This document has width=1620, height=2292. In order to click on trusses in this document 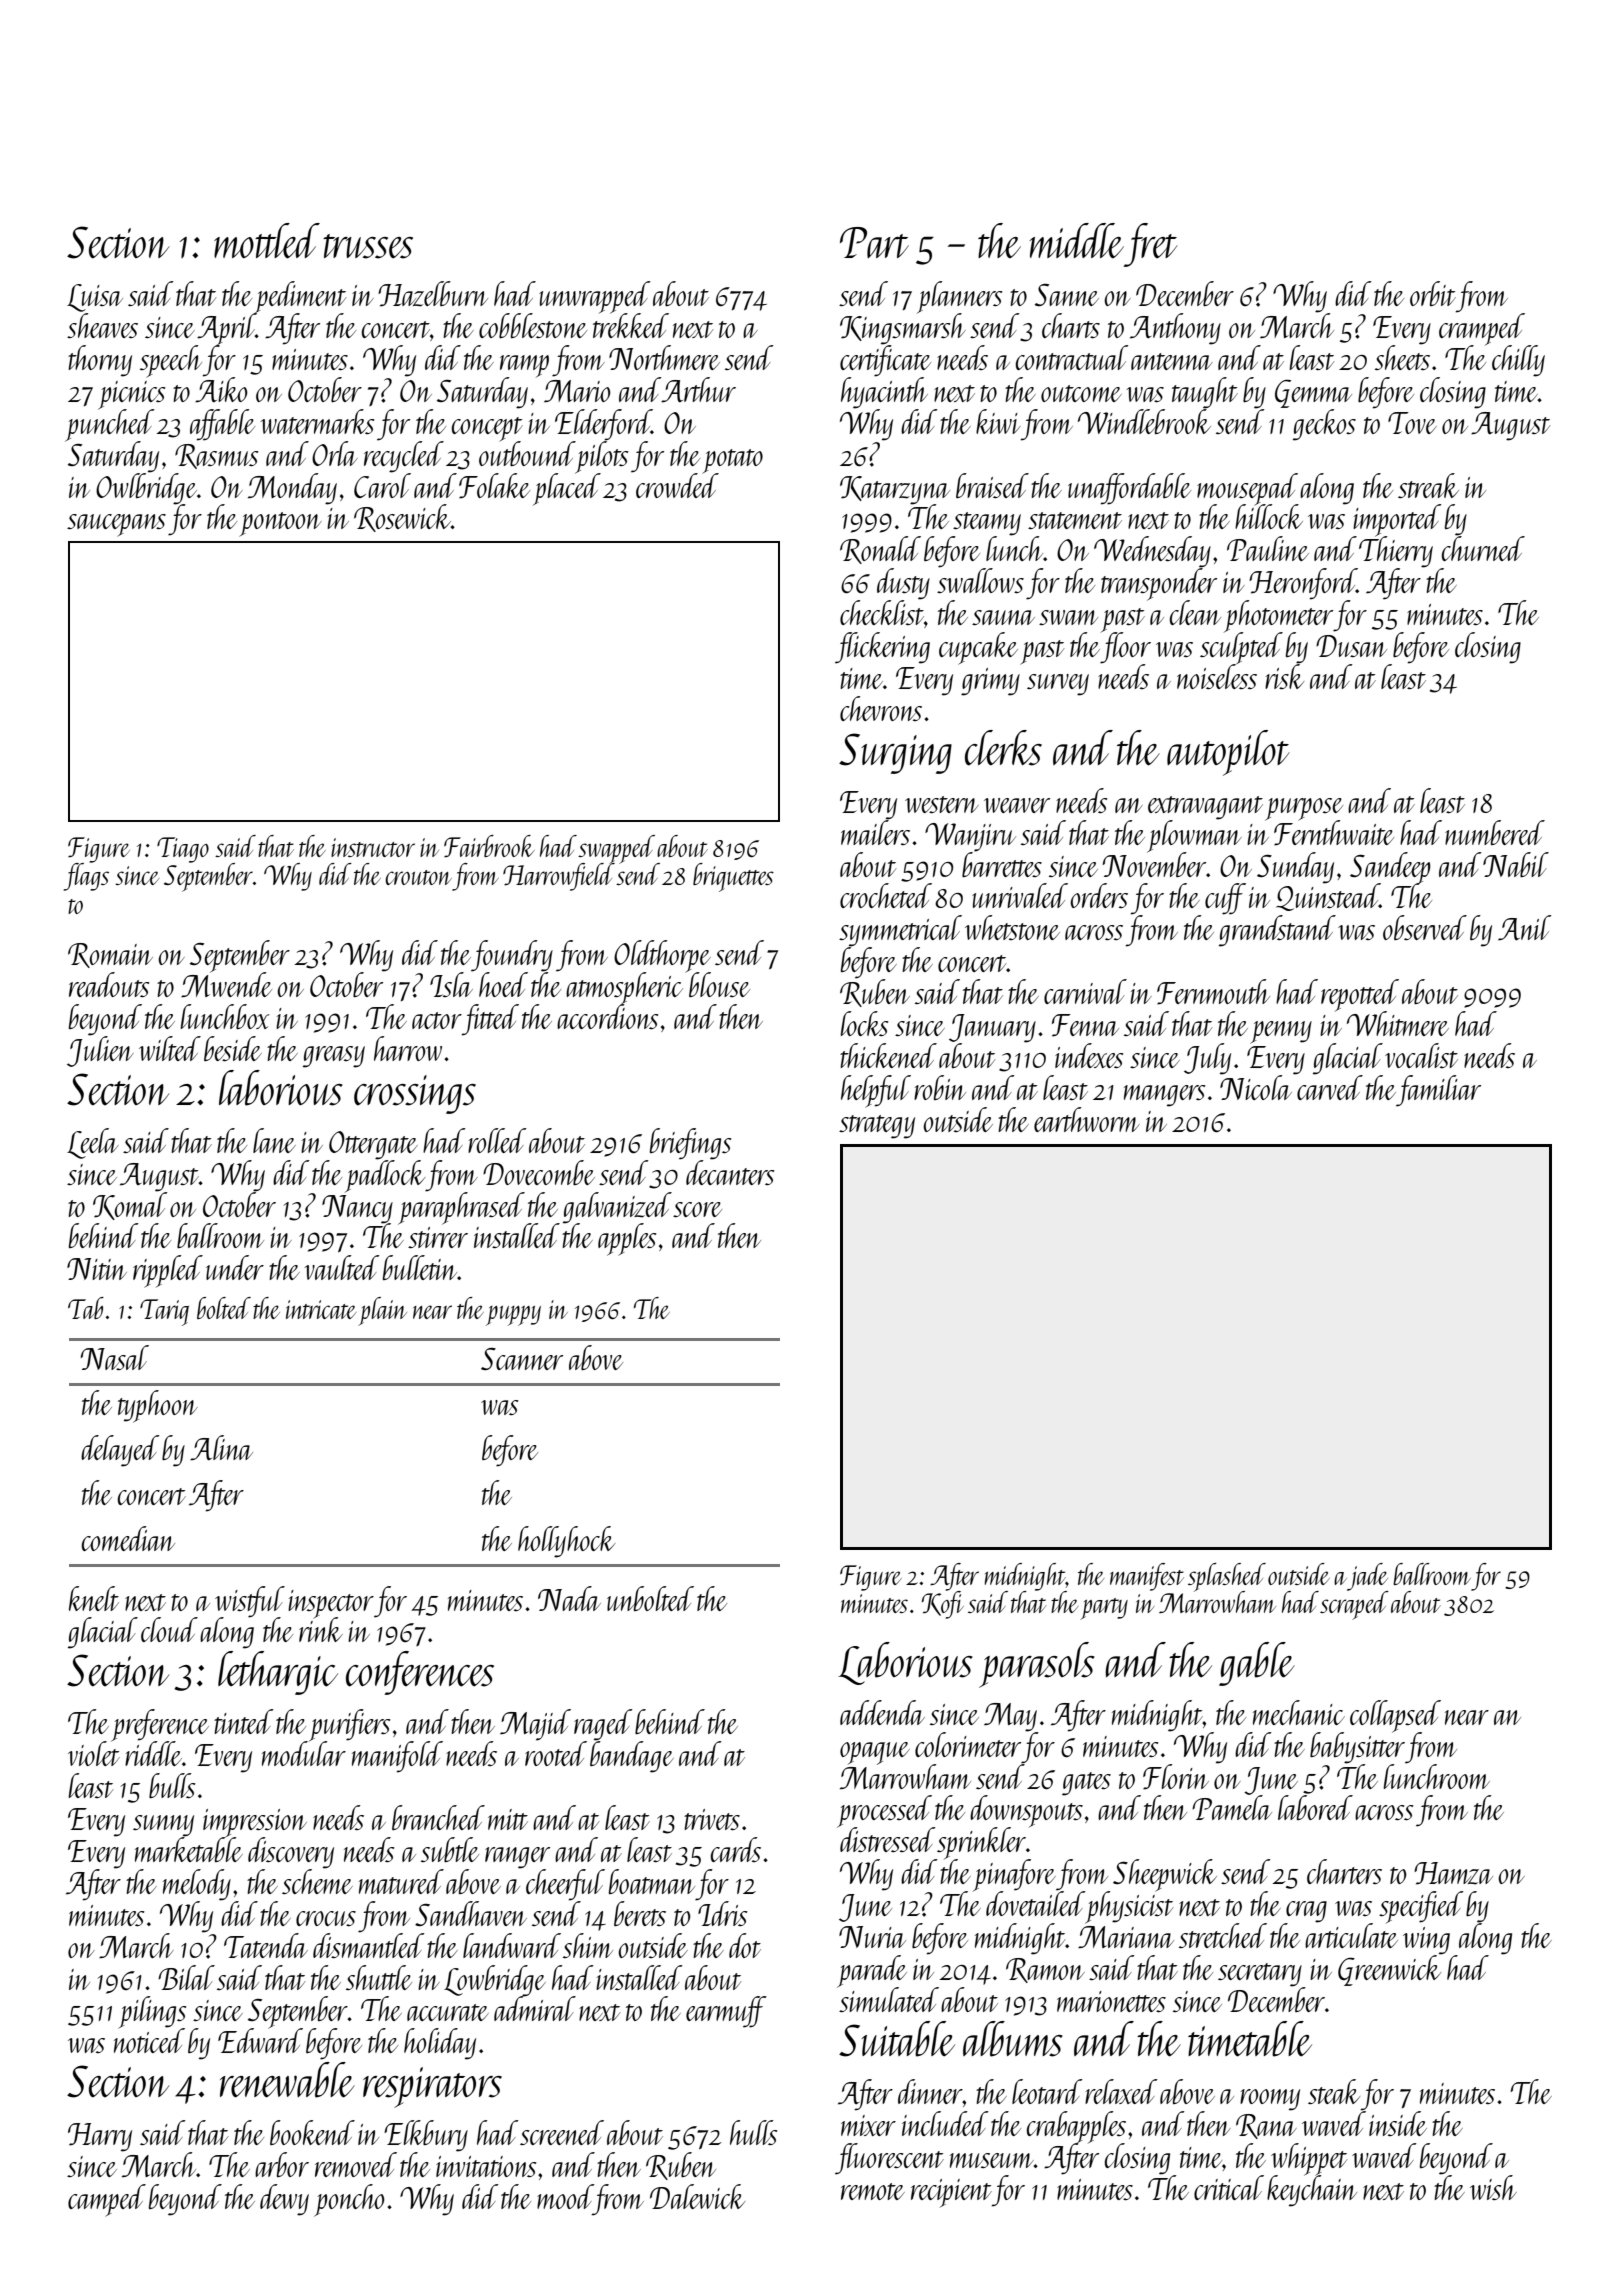, I will do `click(368, 246)`.
